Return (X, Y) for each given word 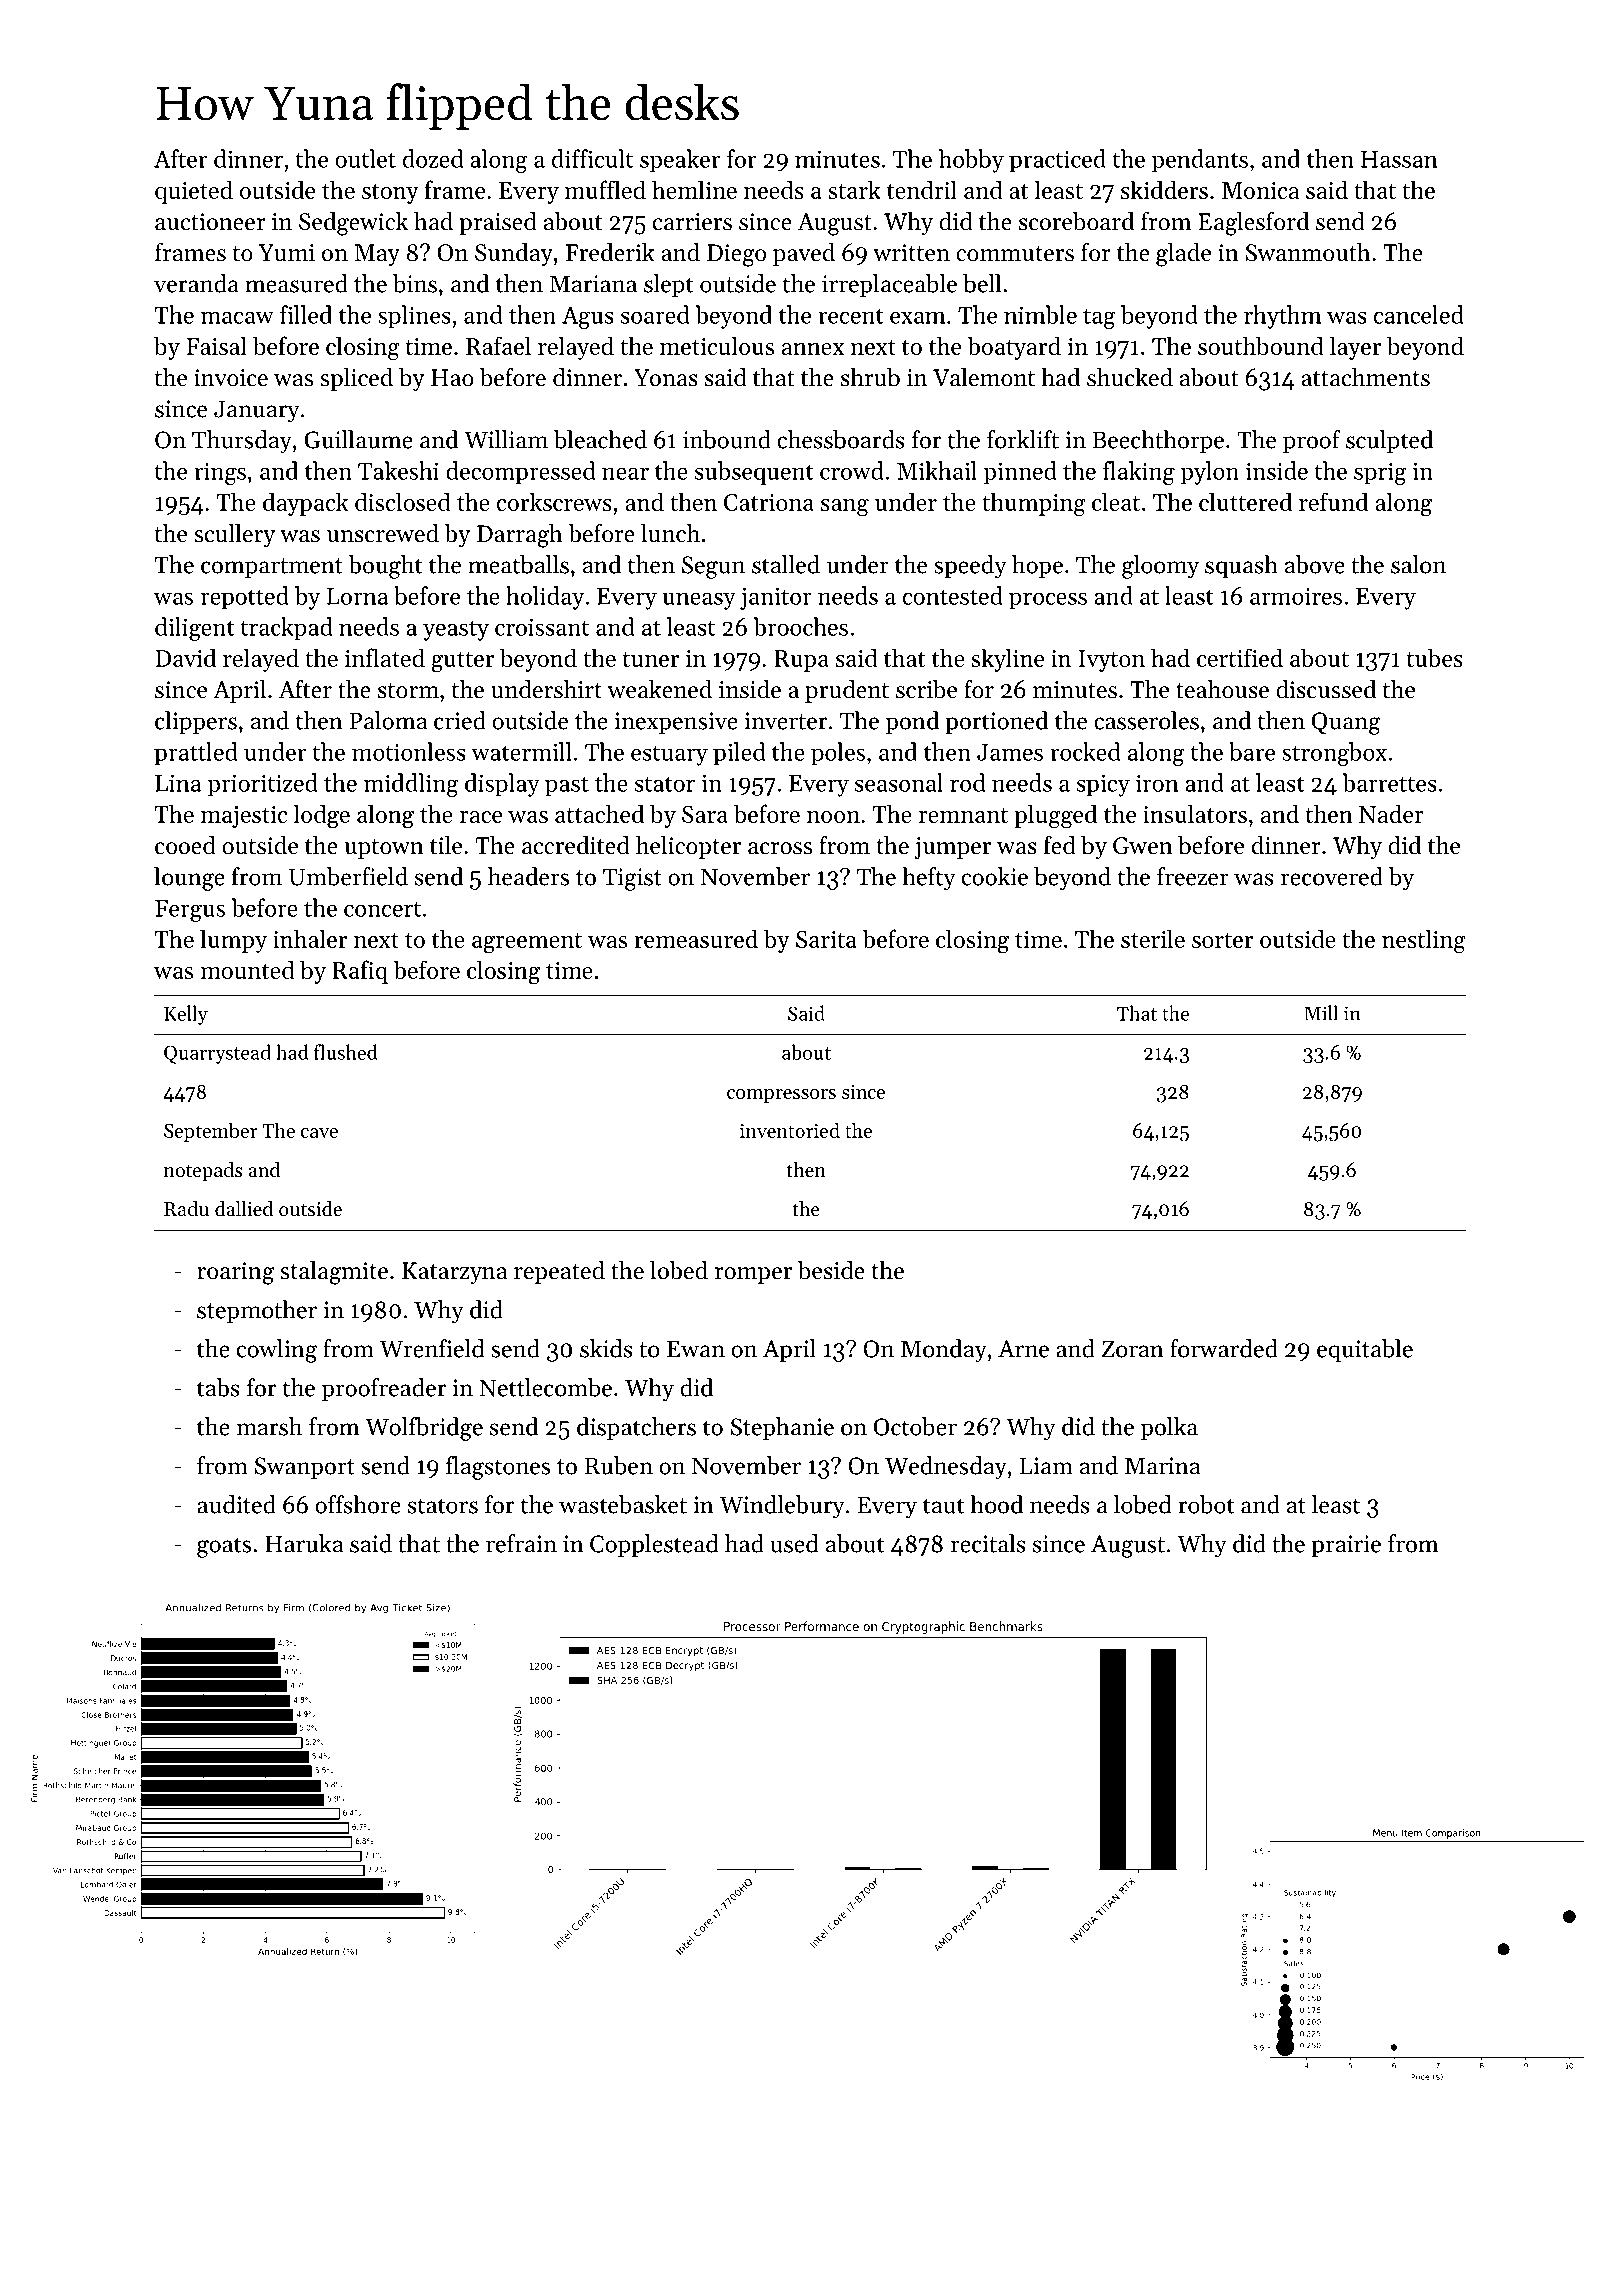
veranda (196, 283)
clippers (196, 722)
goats (224, 1547)
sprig (1380, 473)
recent (851, 316)
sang (845, 508)
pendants (1199, 161)
